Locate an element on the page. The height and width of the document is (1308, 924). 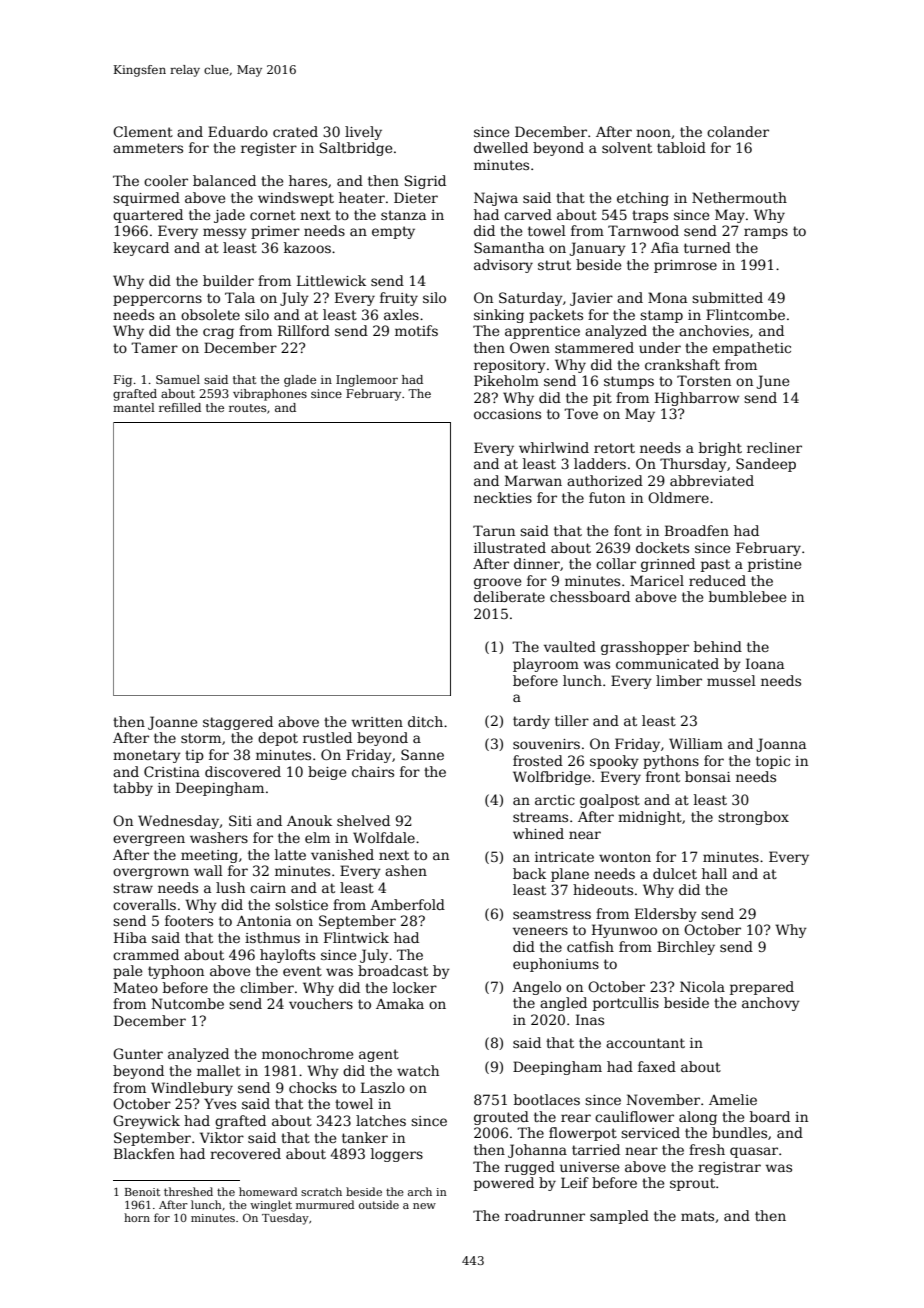
empty is located at coordinates (393, 232).
